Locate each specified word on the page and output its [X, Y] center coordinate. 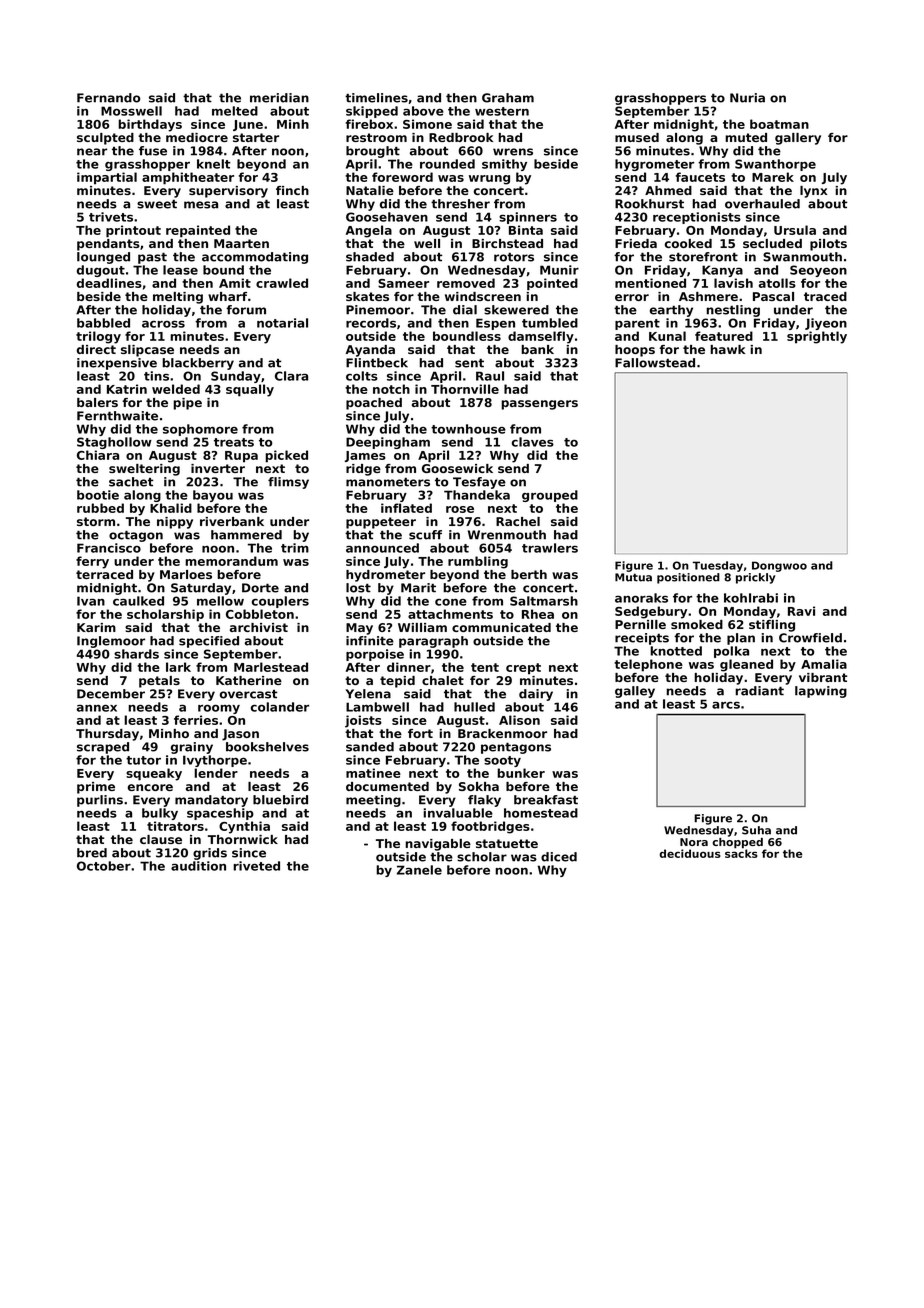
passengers [539, 405]
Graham [508, 98]
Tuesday [718, 566]
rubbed [100, 508]
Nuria [747, 98]
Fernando [108, 98]
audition [198, 866]
